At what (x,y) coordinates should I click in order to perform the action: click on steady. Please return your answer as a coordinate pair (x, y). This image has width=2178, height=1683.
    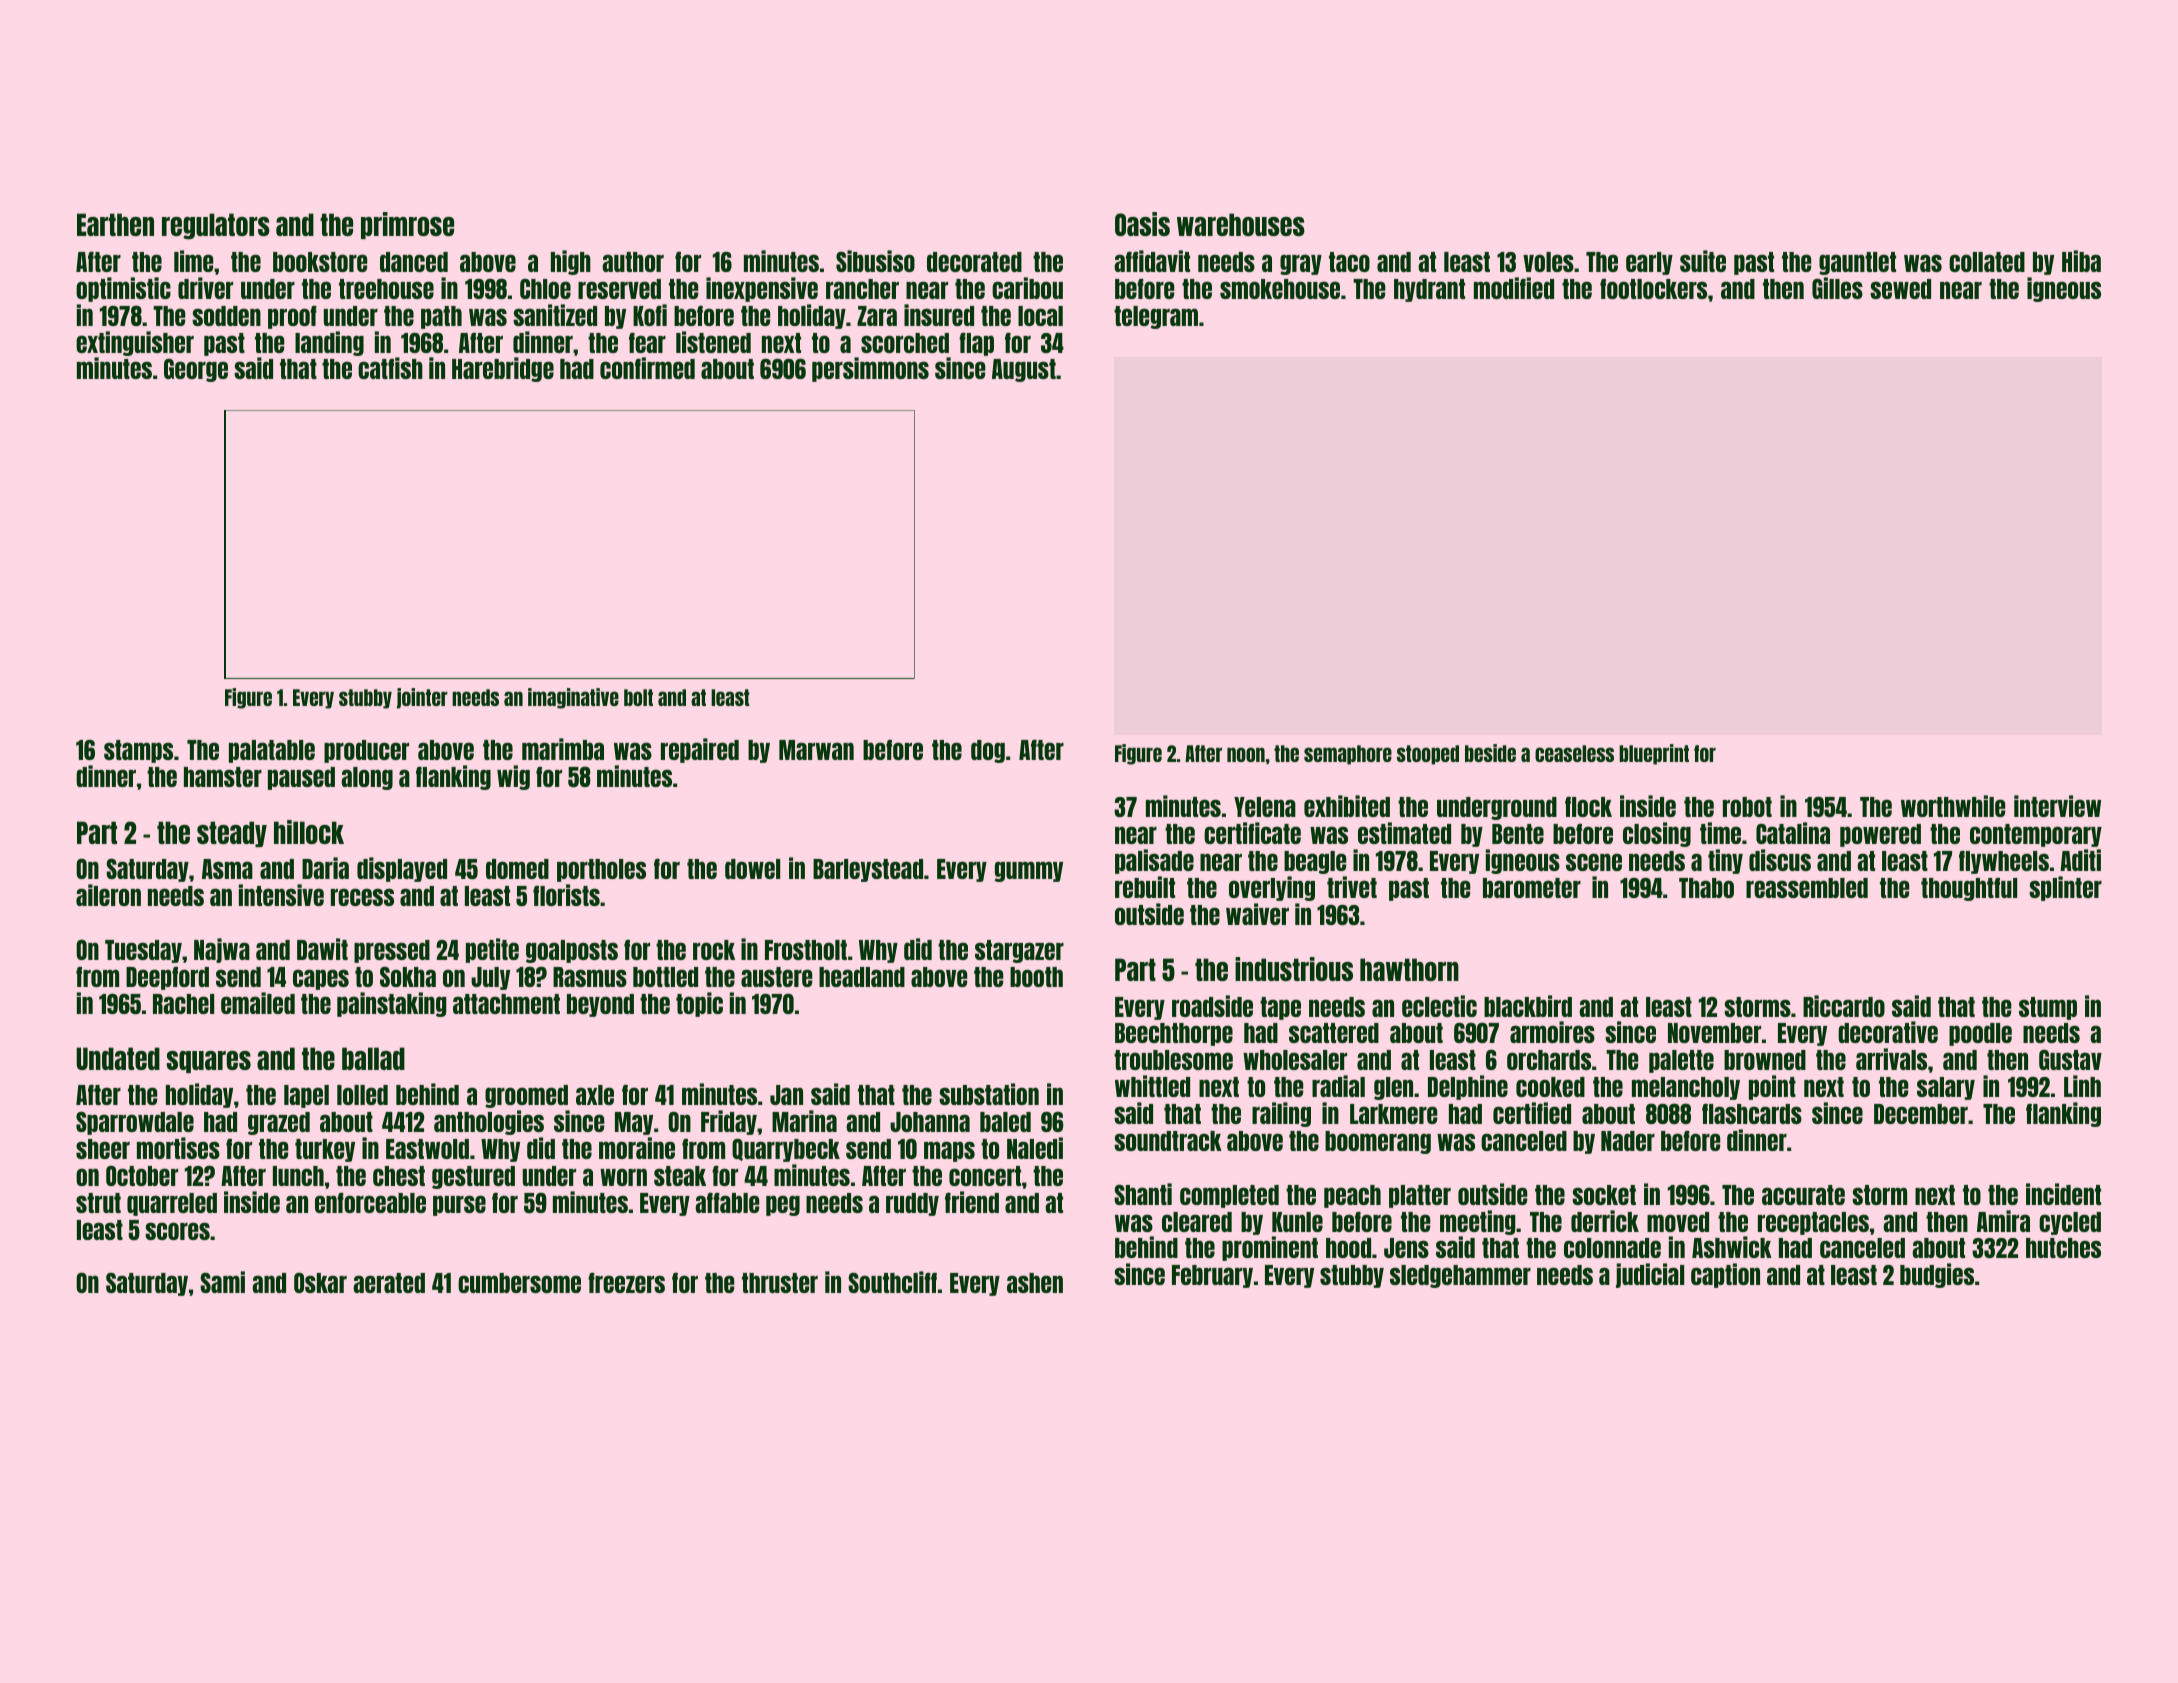
    Looking at the image, I should click on (232, 834).
